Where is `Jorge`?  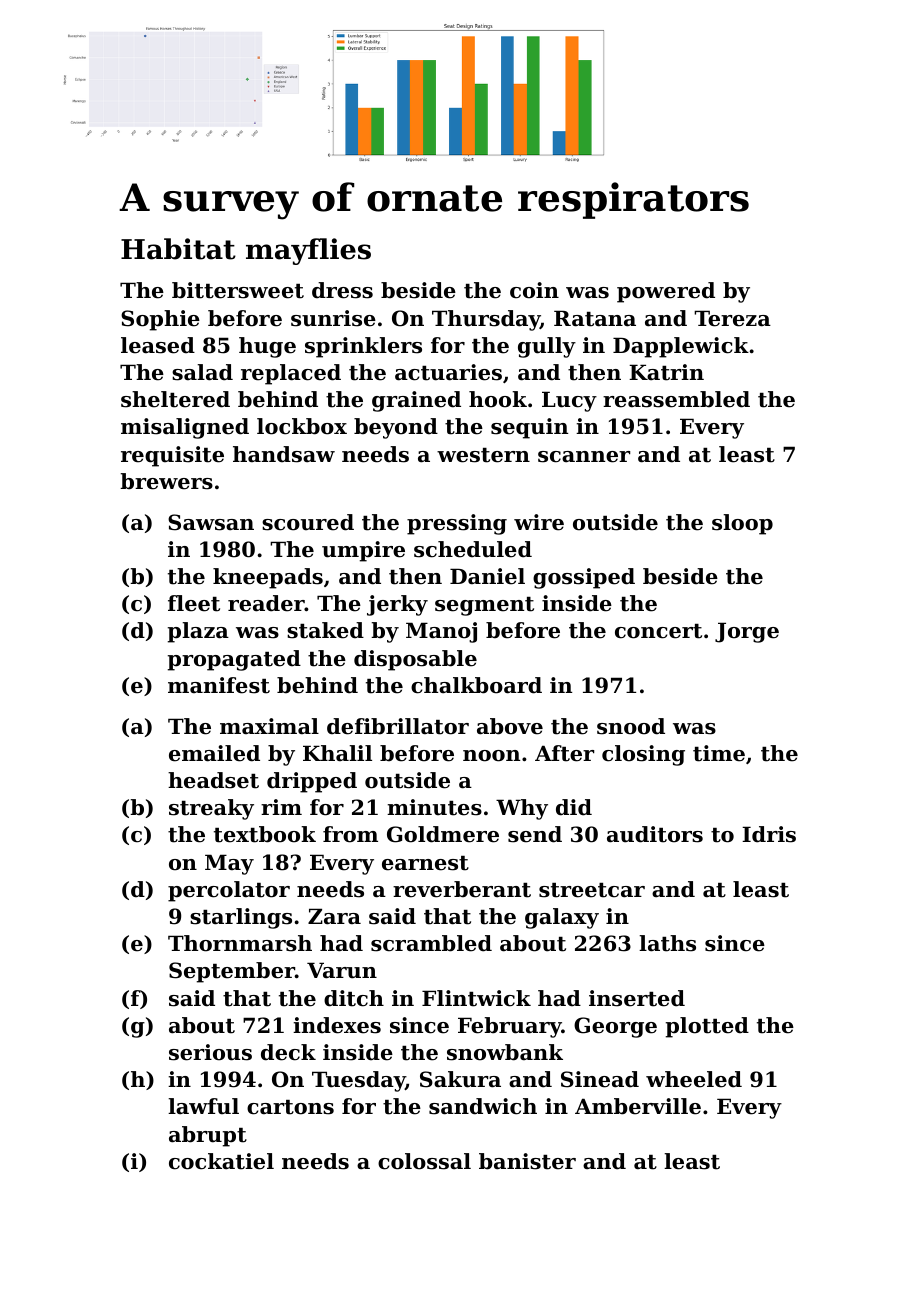 Jorge is located at coordinates (747, 632).
